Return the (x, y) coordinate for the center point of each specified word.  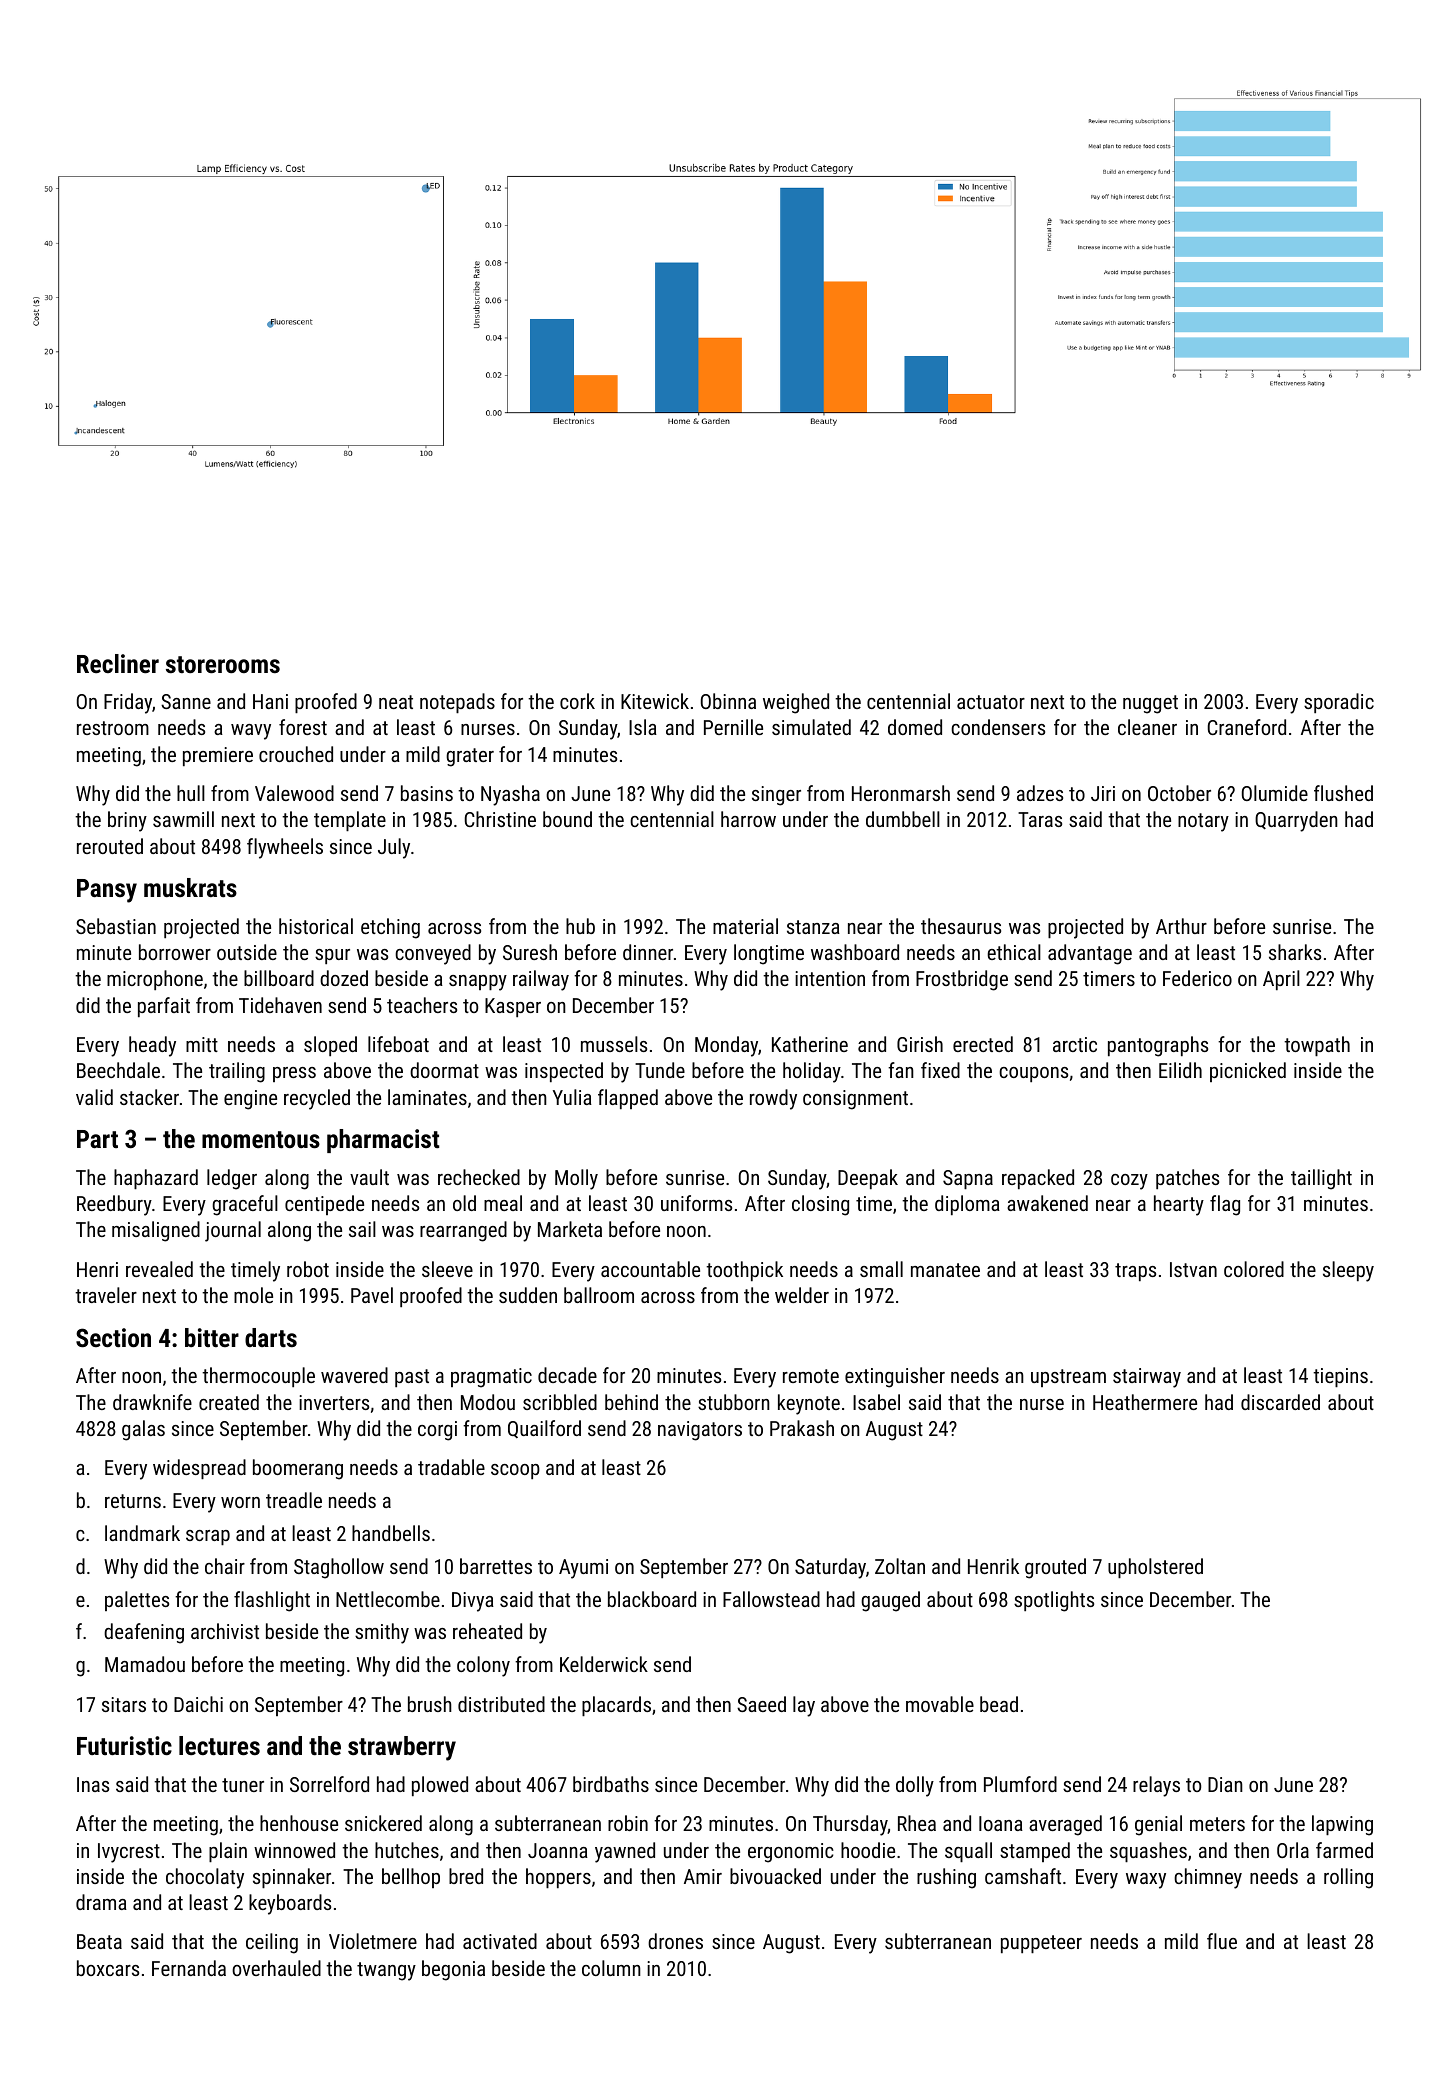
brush (430, 1704)
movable (940, 1704)
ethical (1014, 952)
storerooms (223, 664)
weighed (796, 703)
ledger (232, 1179)
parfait (164, 1007)
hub (580, 926)
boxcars (108, 1968)
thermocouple (258, 1377)
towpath (1317, 1046)
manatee (945, 1270)
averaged (1065, 1825)
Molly (576, 1179)
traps (1135, 1272)
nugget (1150, 704)
